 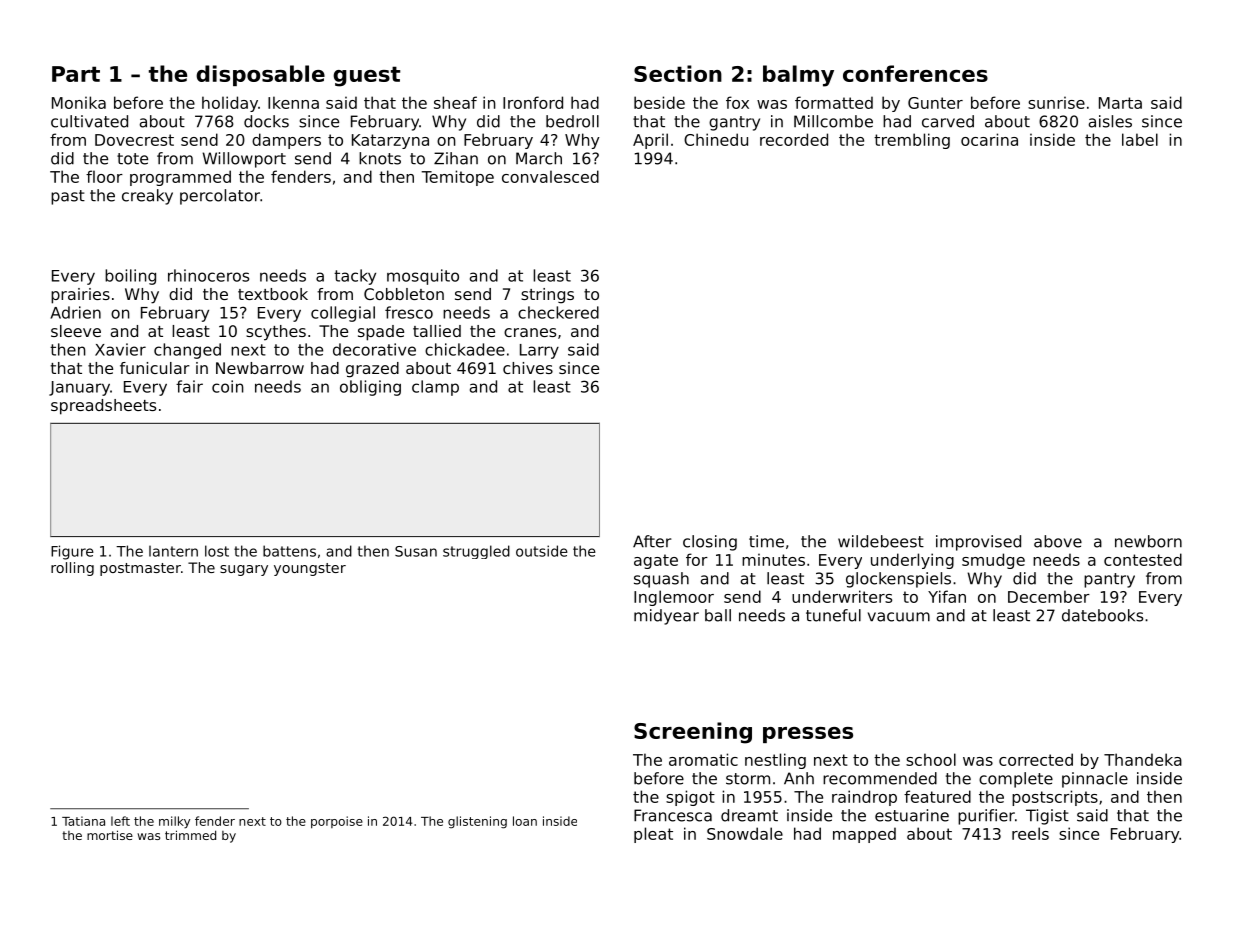 I want to click on gantry, so click(x=734, y=123).
